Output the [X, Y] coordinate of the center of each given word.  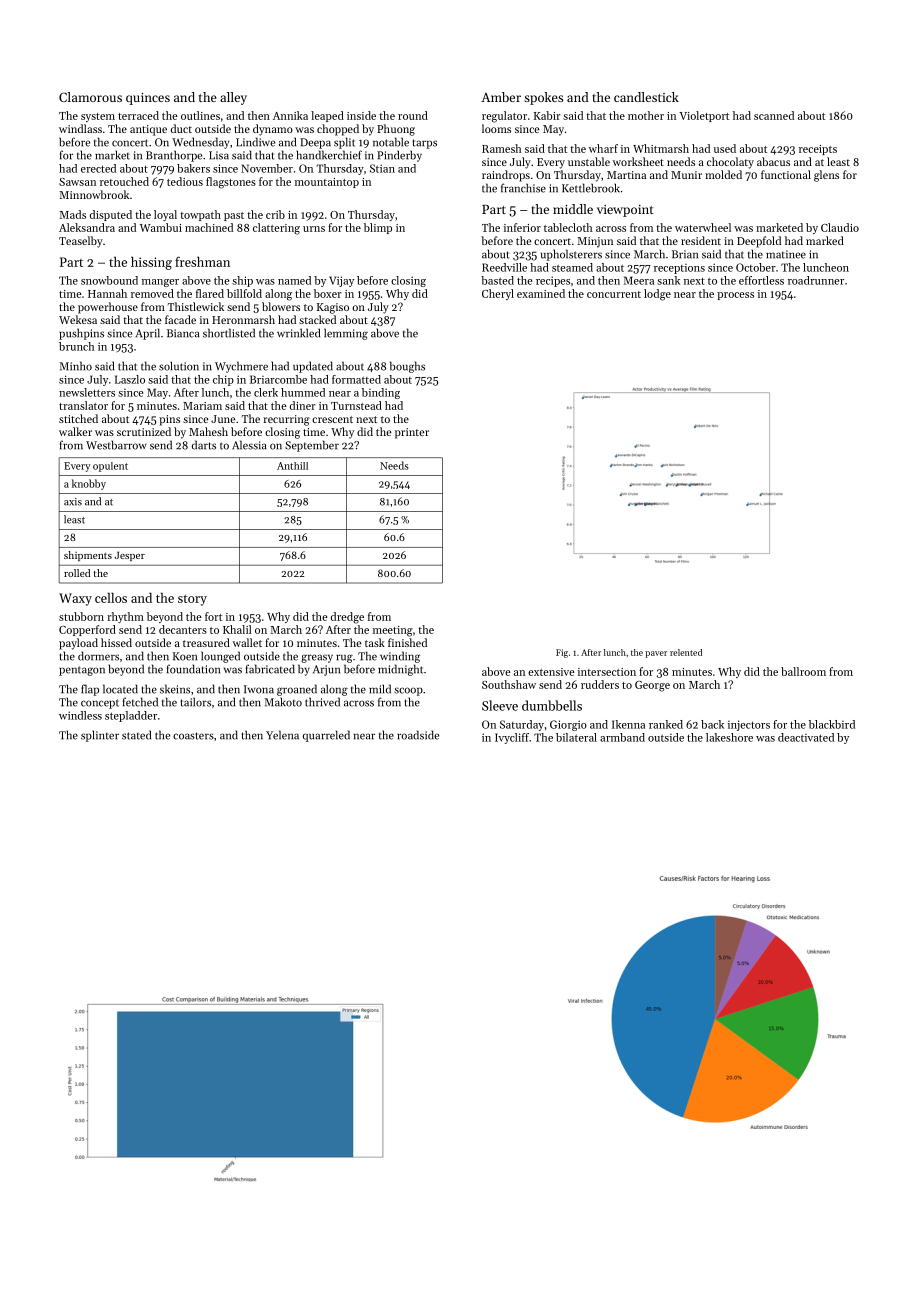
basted [497, 280]
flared [210, 293]
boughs [407, 367]
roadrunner [816, 280]
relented [686, 652]
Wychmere [241, 367]
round [413, 115]
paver [656, 654]
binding [381, 393]
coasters [193, 736]
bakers [193, 168]
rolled [77, 573]
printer [412, 433]
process [735, 296]
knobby [89, 484]
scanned [774, 115]
